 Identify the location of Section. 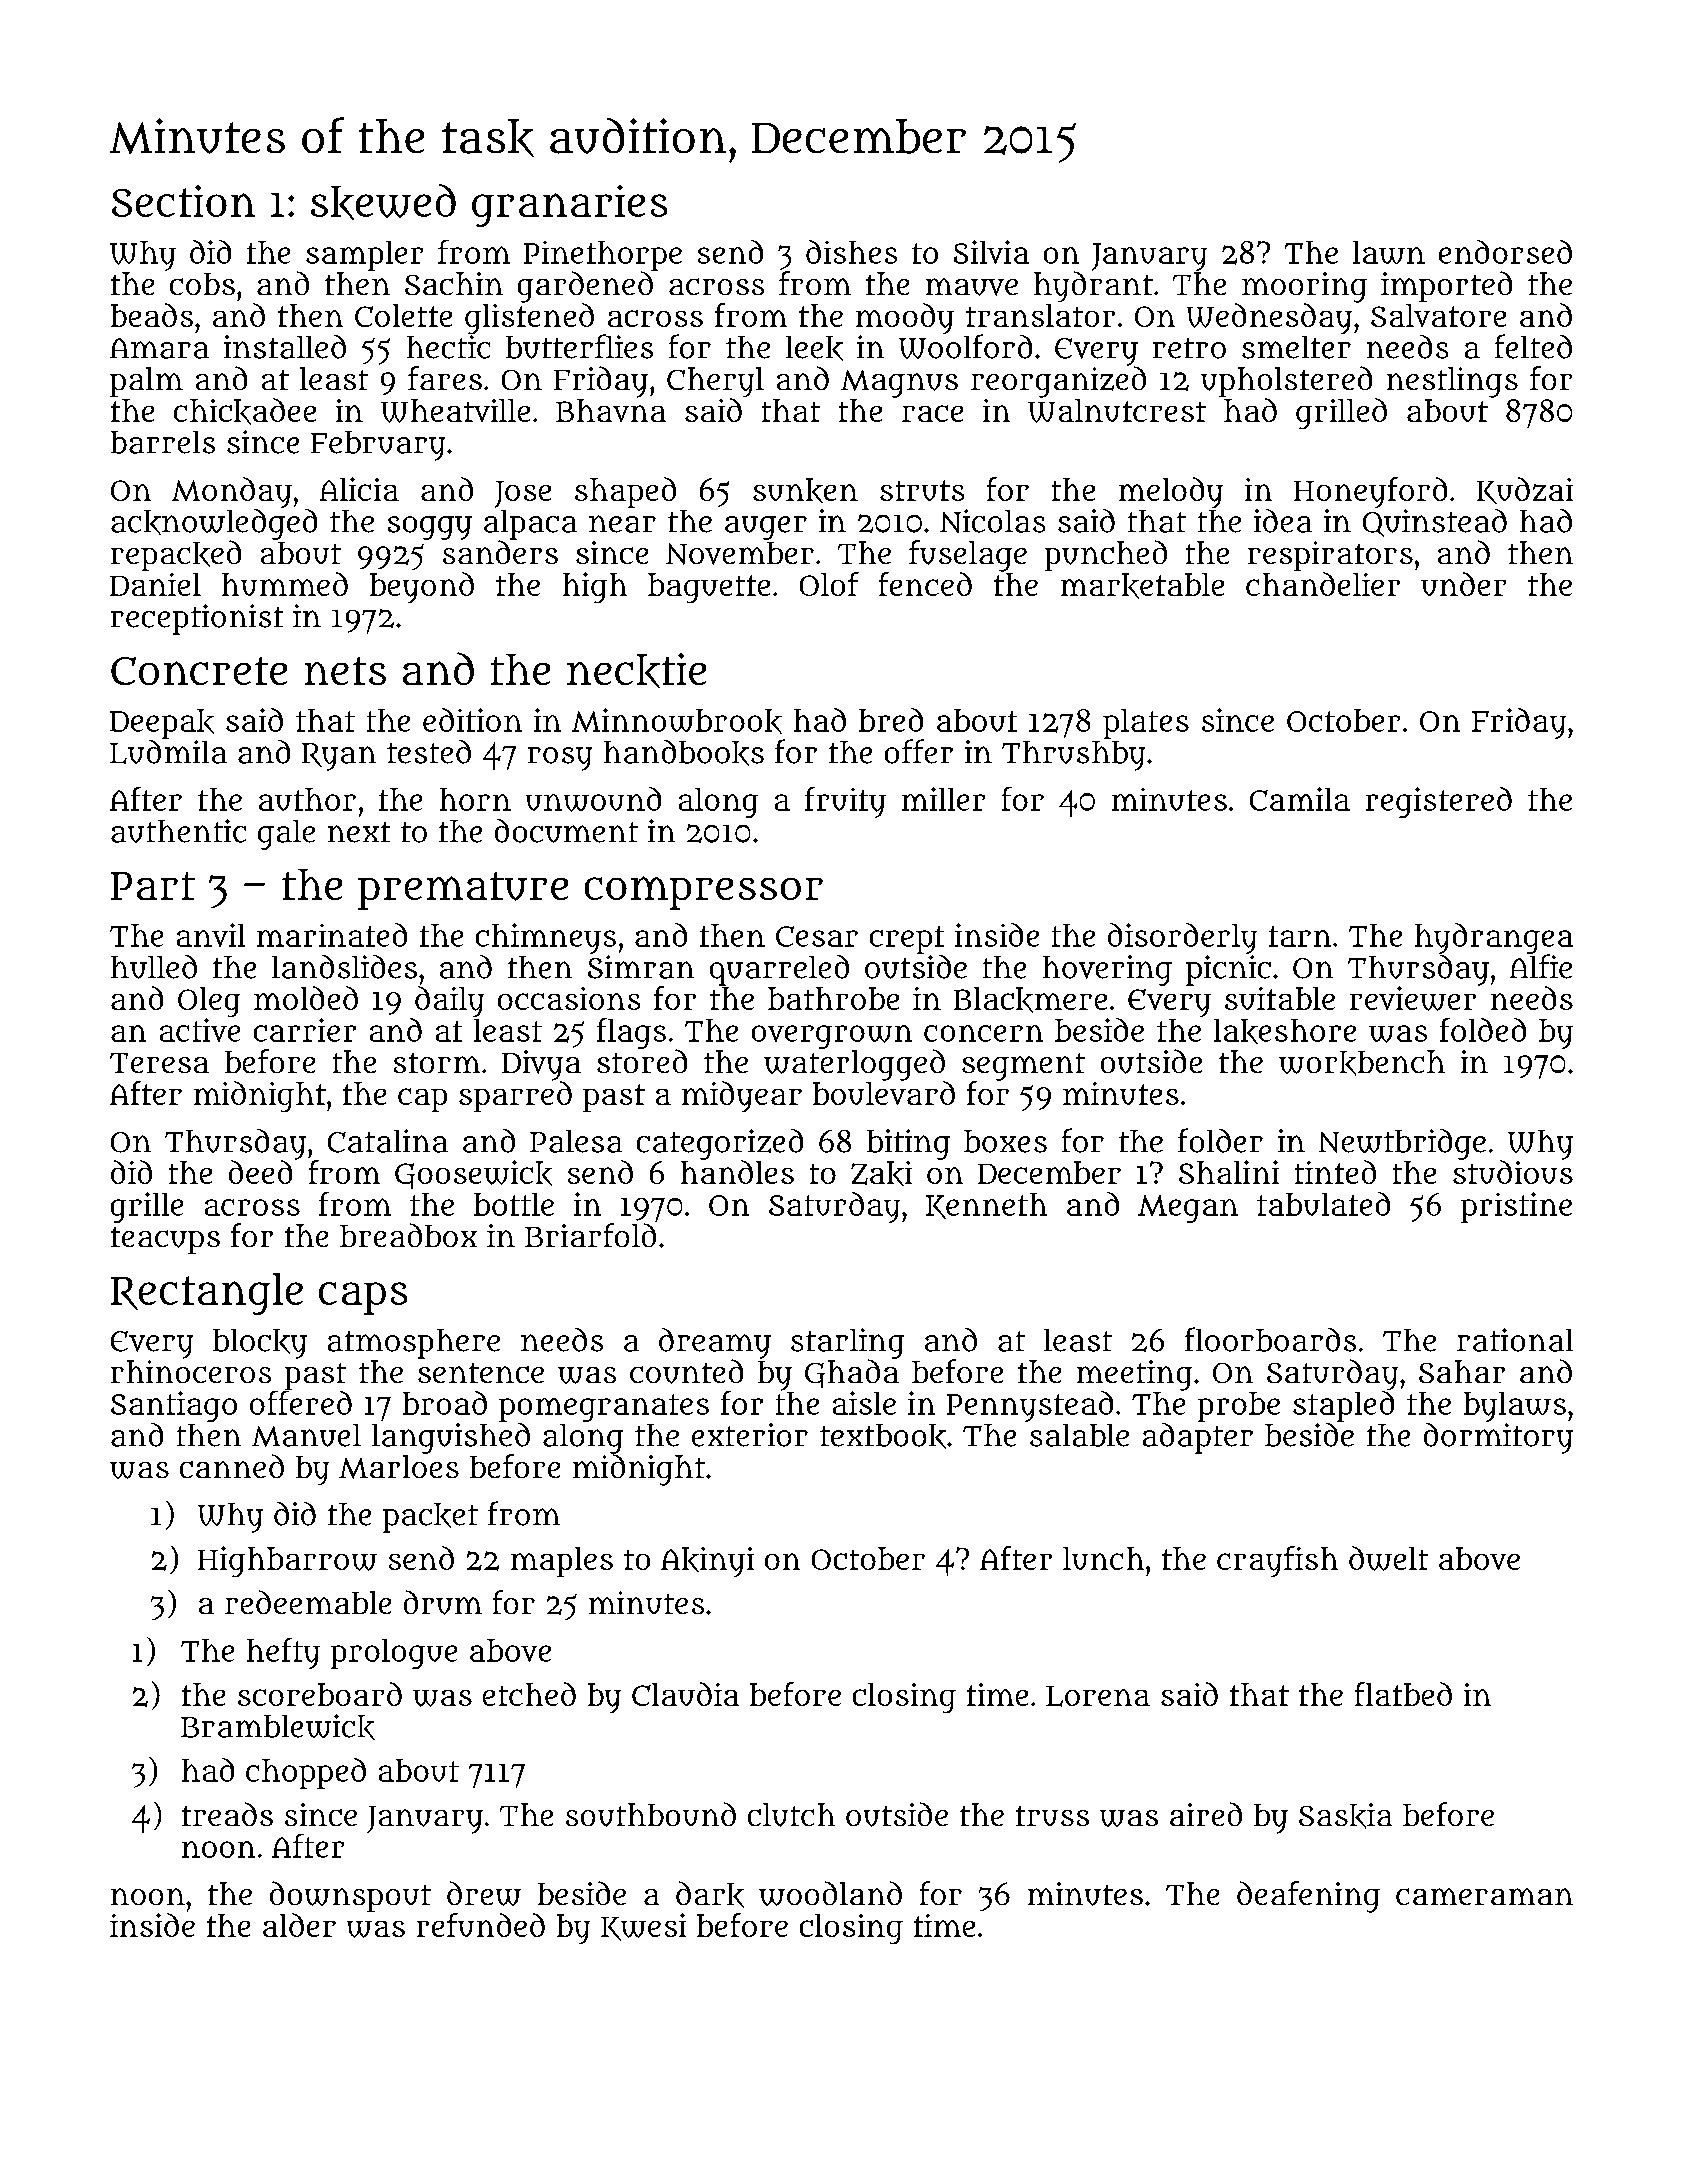
(183, 201).
